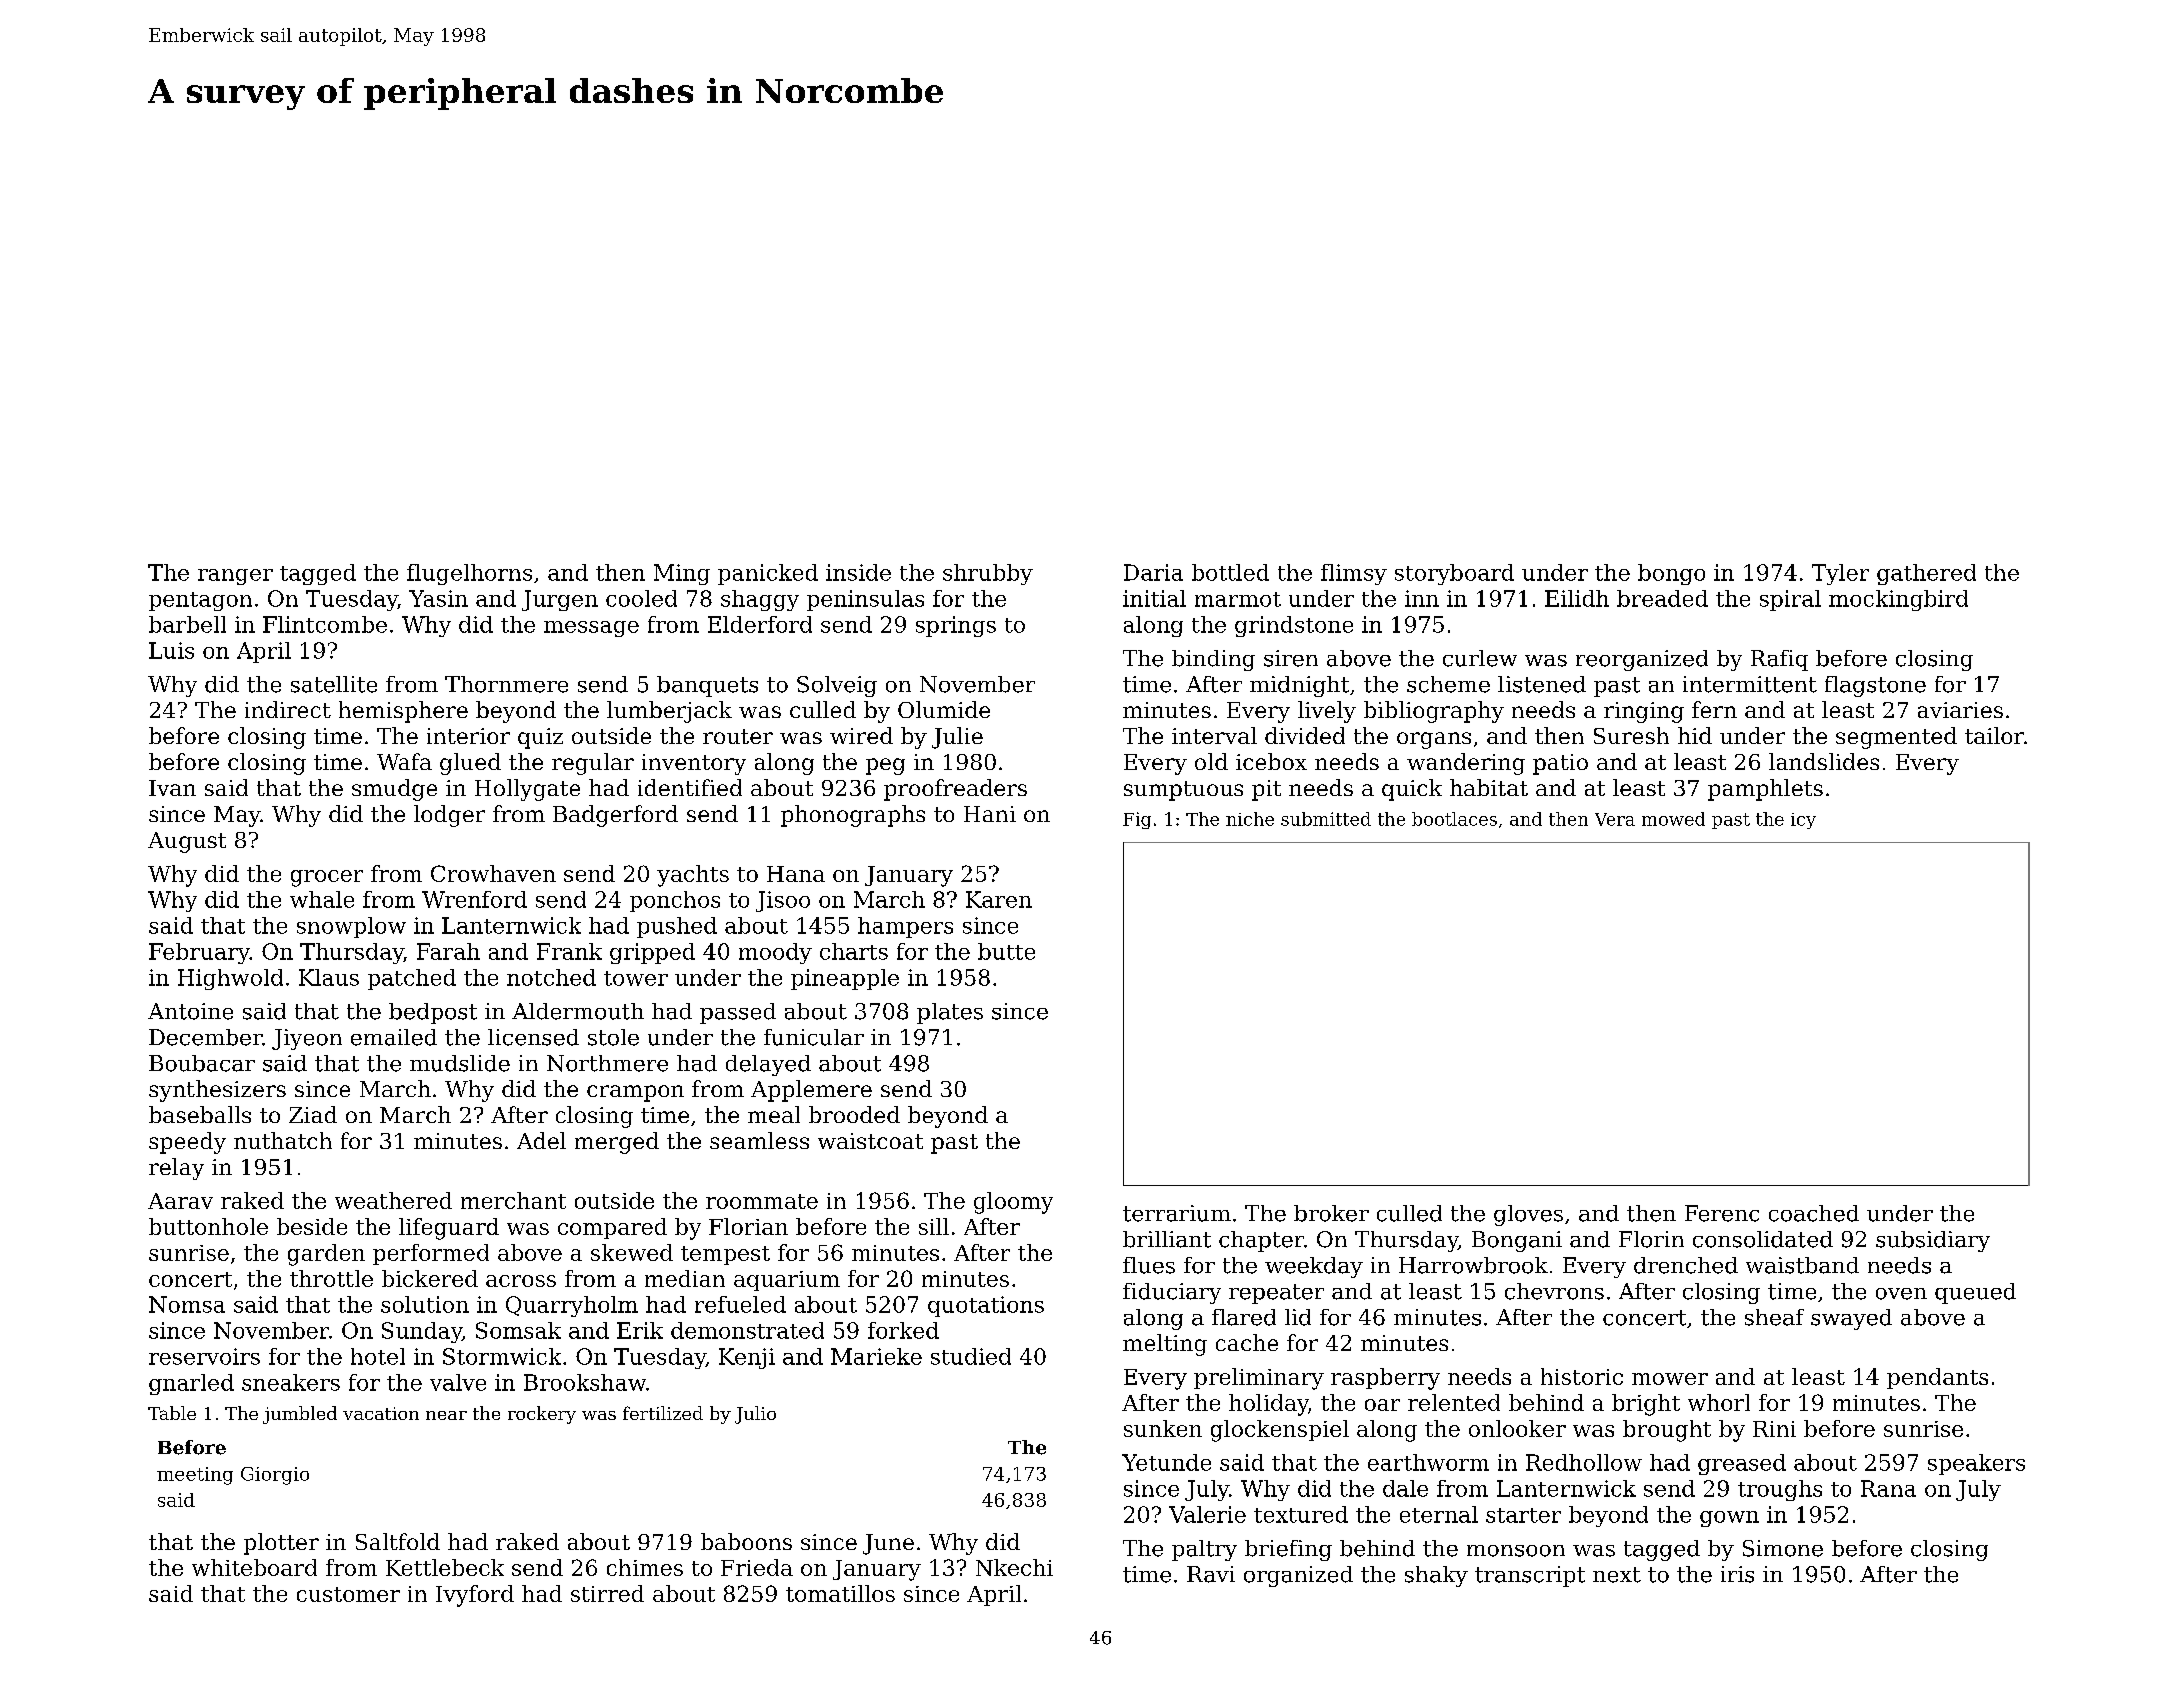 The image size is (2178, 1683). Describe the element at coordinates (469, 574) in the image. I see `flugelhorns` at that location.
